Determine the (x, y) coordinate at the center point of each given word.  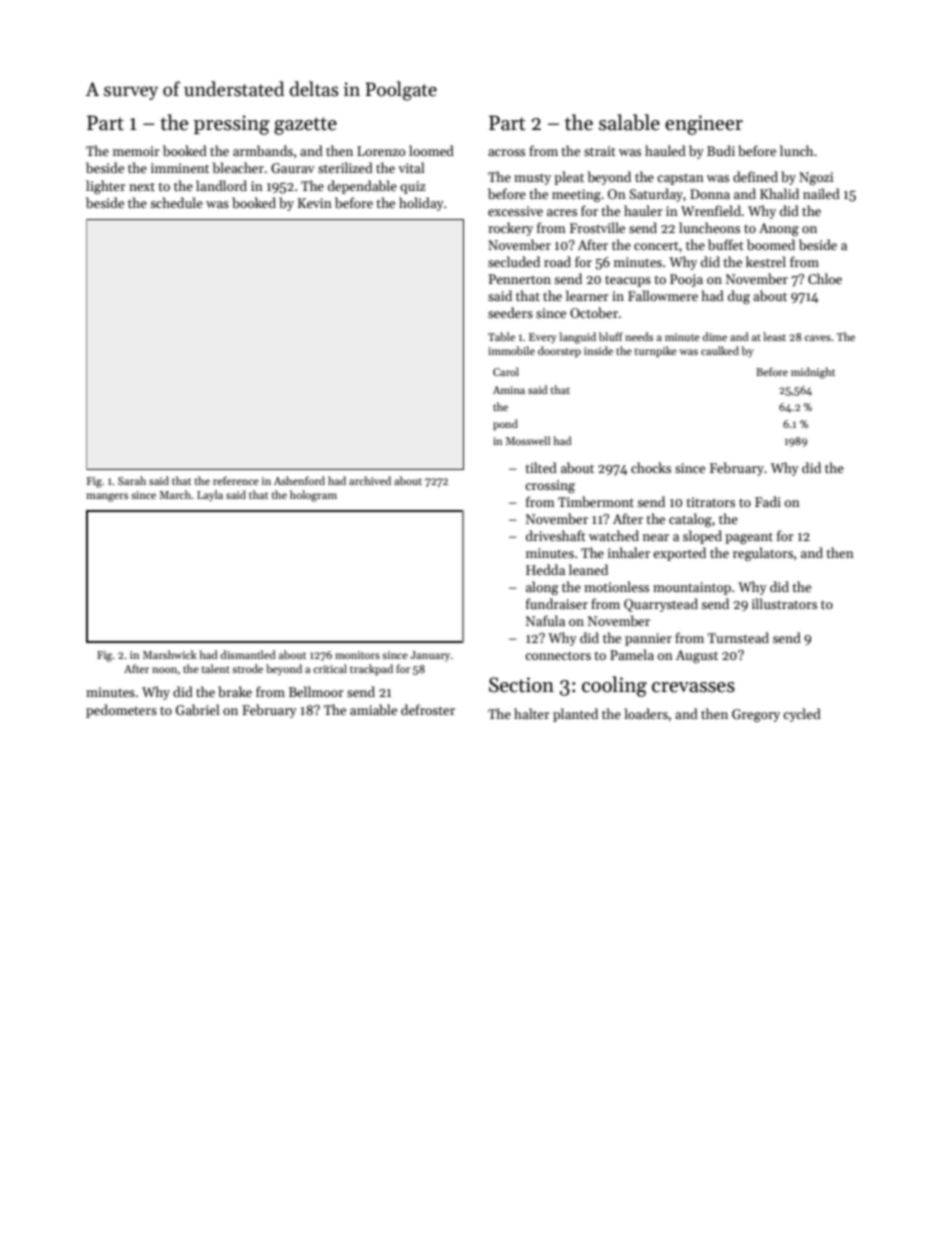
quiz (413, 187)
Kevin (315, 203)
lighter (106, 187)
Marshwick (170, 654)
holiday (421, 204)
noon (164, 670)
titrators (710, 502)
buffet (726, 244)
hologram (313, 496)
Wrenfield (711, 210)
